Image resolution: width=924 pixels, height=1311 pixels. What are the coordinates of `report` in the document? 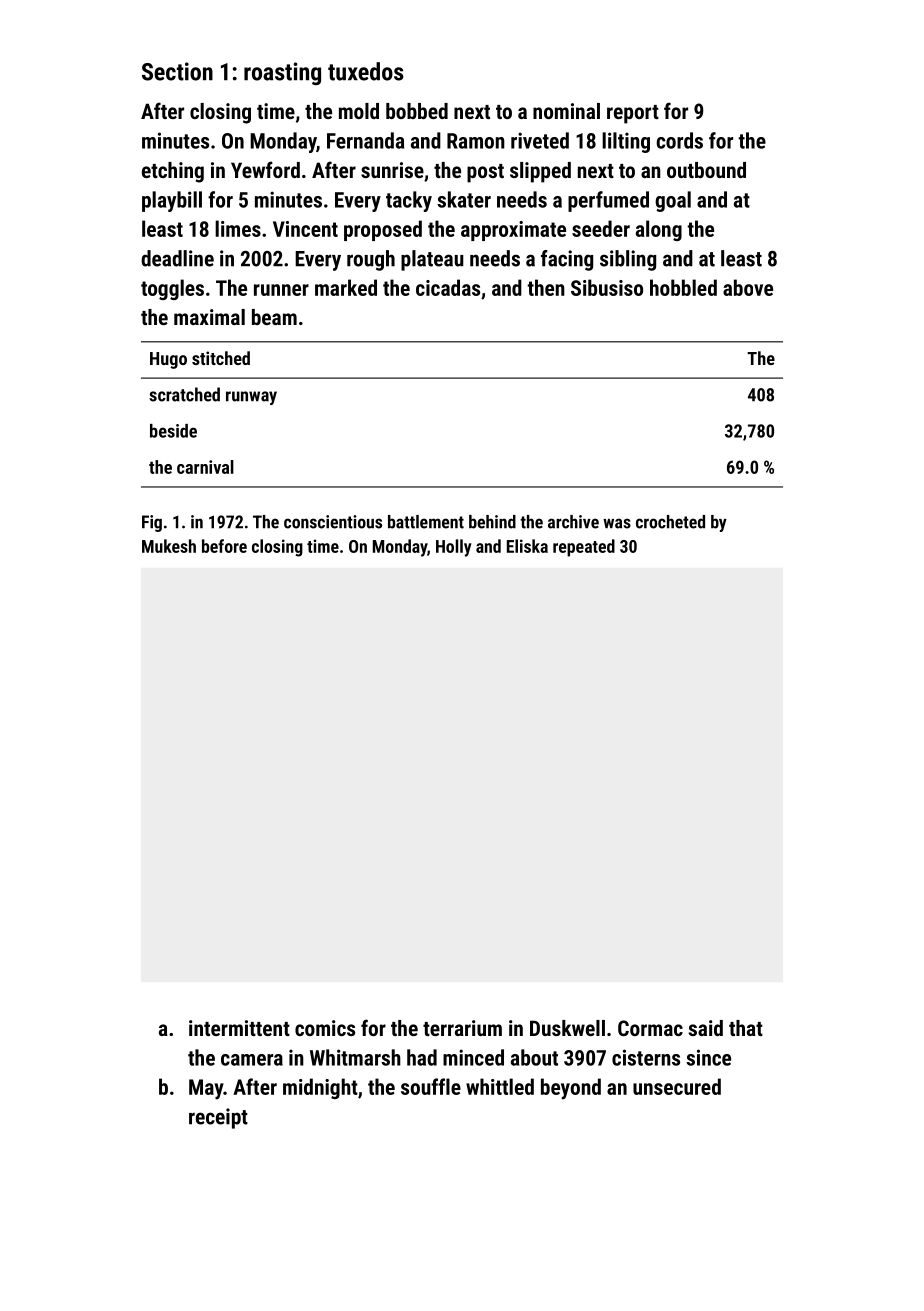 It's located at (633, 114).
